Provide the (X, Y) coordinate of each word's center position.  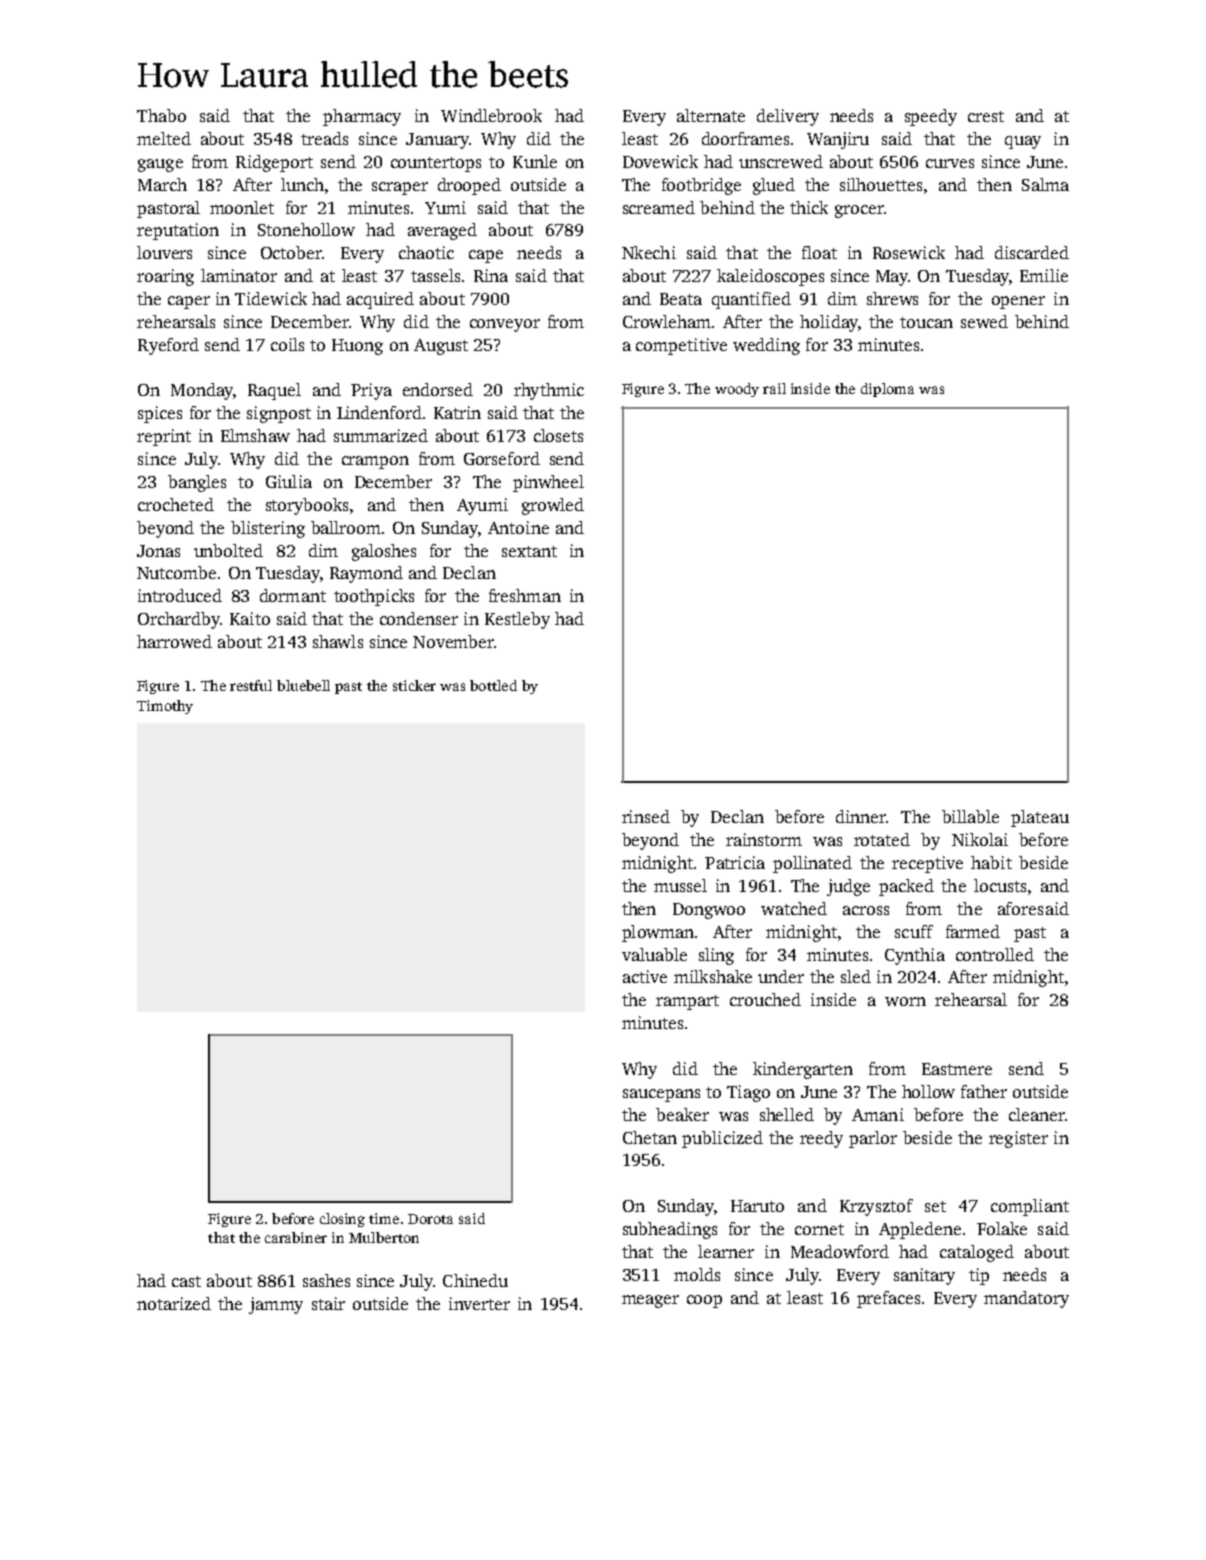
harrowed (174, 641)
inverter (479, 1303)
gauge (160, 165)
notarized (174, 1303)
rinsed (646, 816)
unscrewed (781, 161)
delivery (788, 117)
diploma (887, 390)
